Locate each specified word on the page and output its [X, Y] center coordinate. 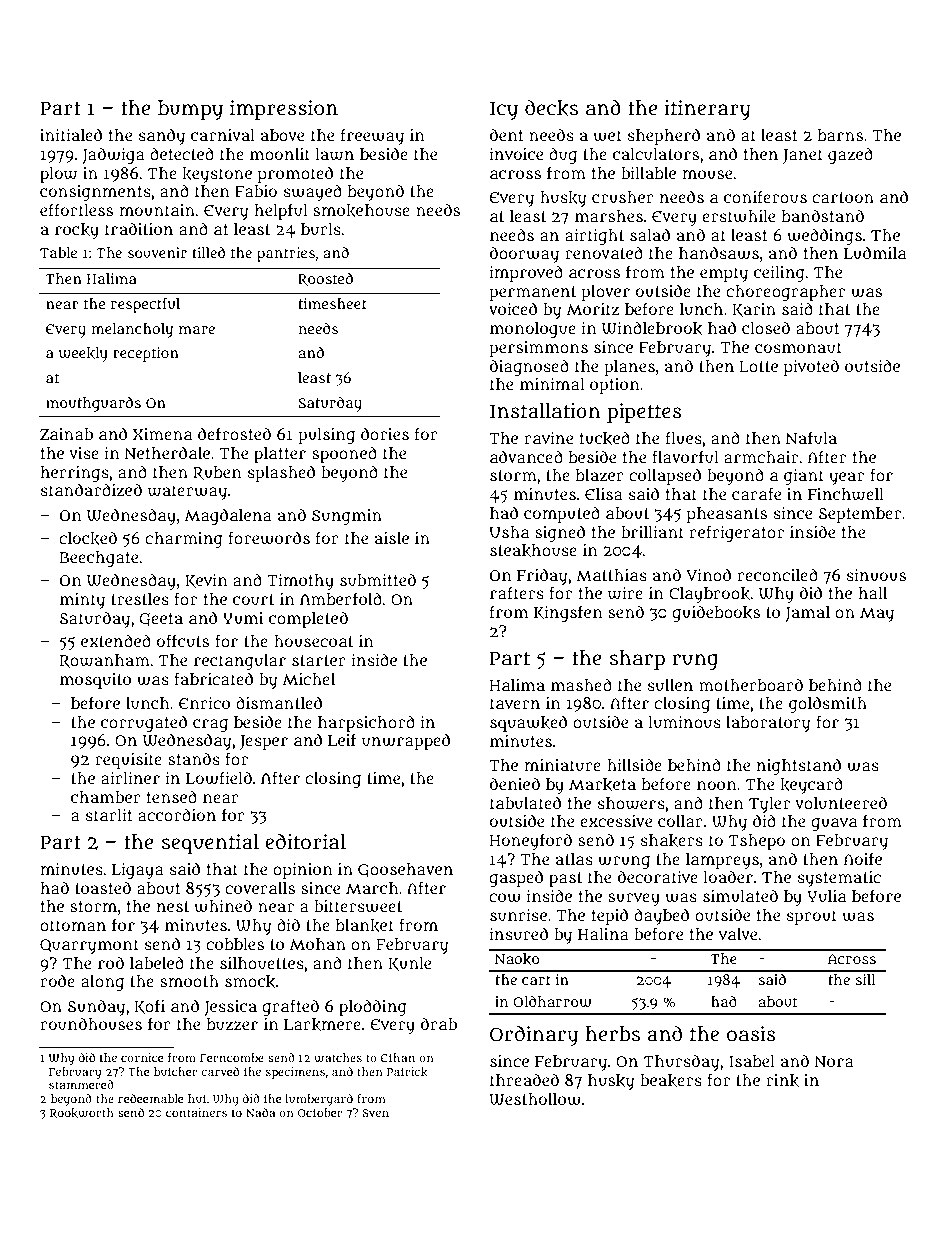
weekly [83, 354]
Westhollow [535, 1099]
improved [526, 273]
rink [782, 1081]
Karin [754, 310]
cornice [142, 1057]
